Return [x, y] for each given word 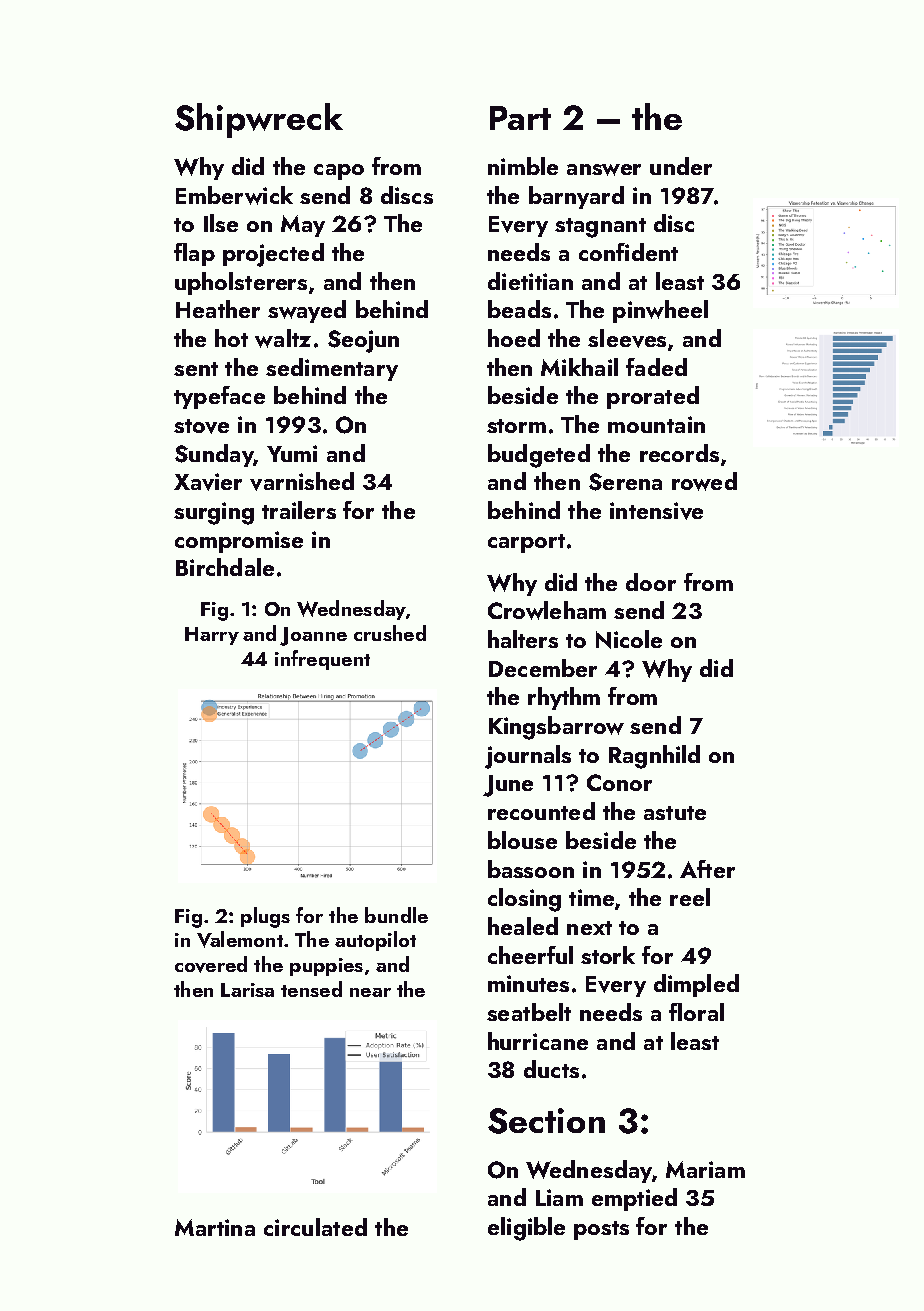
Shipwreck [259, 120]
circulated [315, 1227]
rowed [704, 481]
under [681, 166]
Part [520, 118]
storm [516, 426]
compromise [239, 542]
